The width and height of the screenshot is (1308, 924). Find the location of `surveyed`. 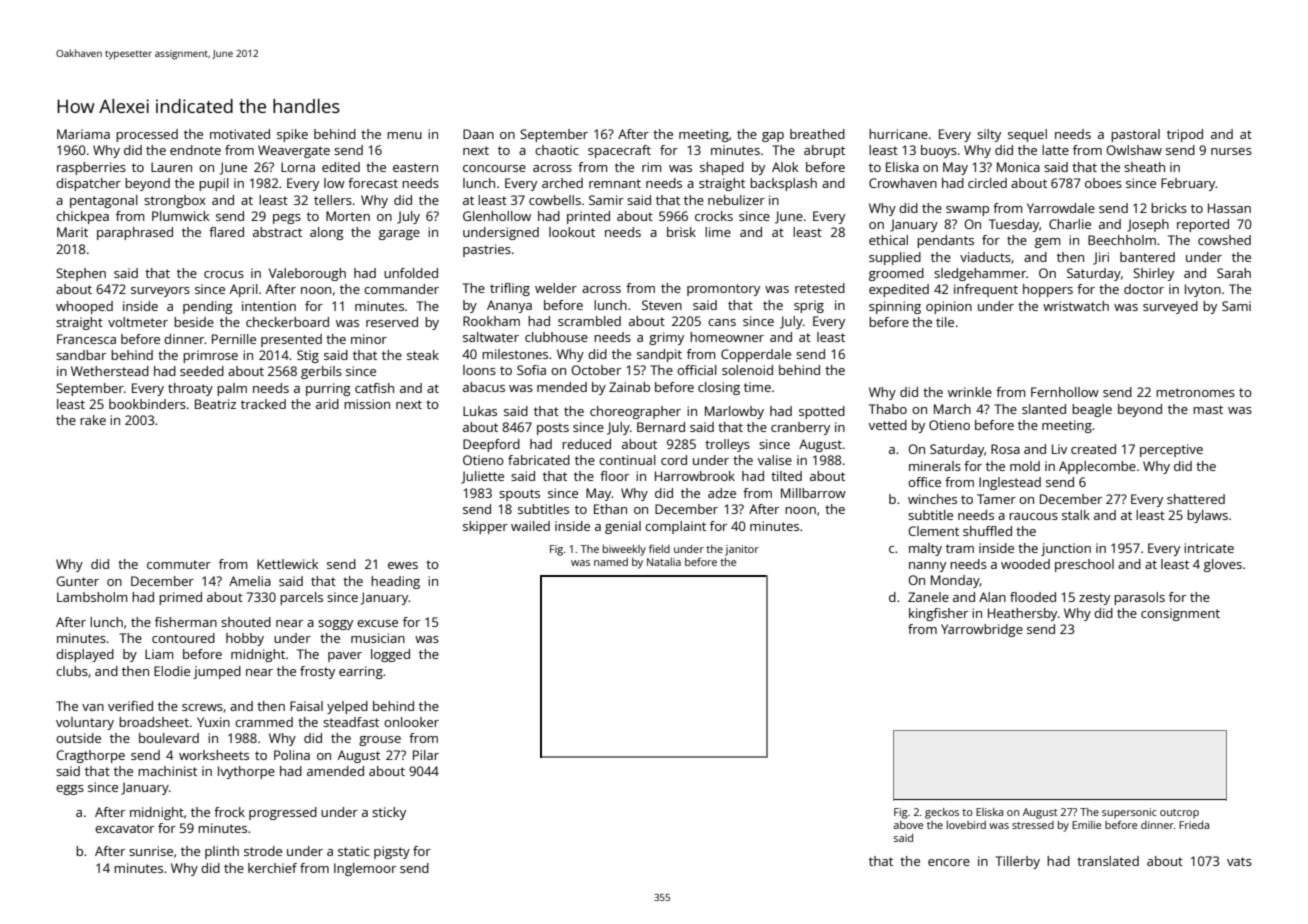

surveyed is located at coordinates (1170, 307).
